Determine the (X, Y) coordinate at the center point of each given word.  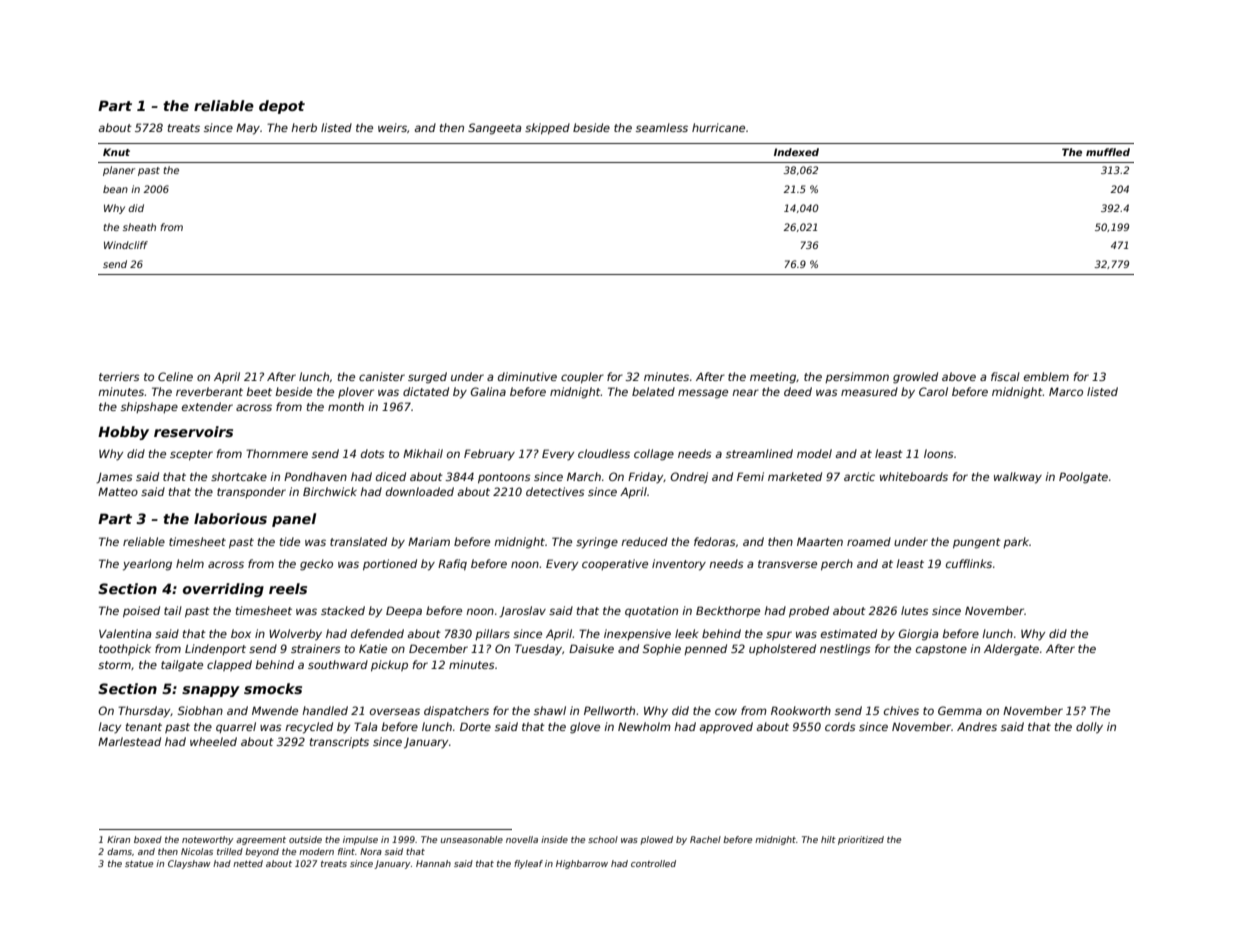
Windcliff (126, 245)
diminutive (527, 376)
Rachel (705, 839)
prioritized (861, 840)
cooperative (615, 564)
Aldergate (1011, 650)
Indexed (796, 152)
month (346, 406)
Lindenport (215, 649)
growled (915, 378)
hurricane (718, 127)
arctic (859, 476)
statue (139, 864)
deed (798, 391)
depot (282, 107)
